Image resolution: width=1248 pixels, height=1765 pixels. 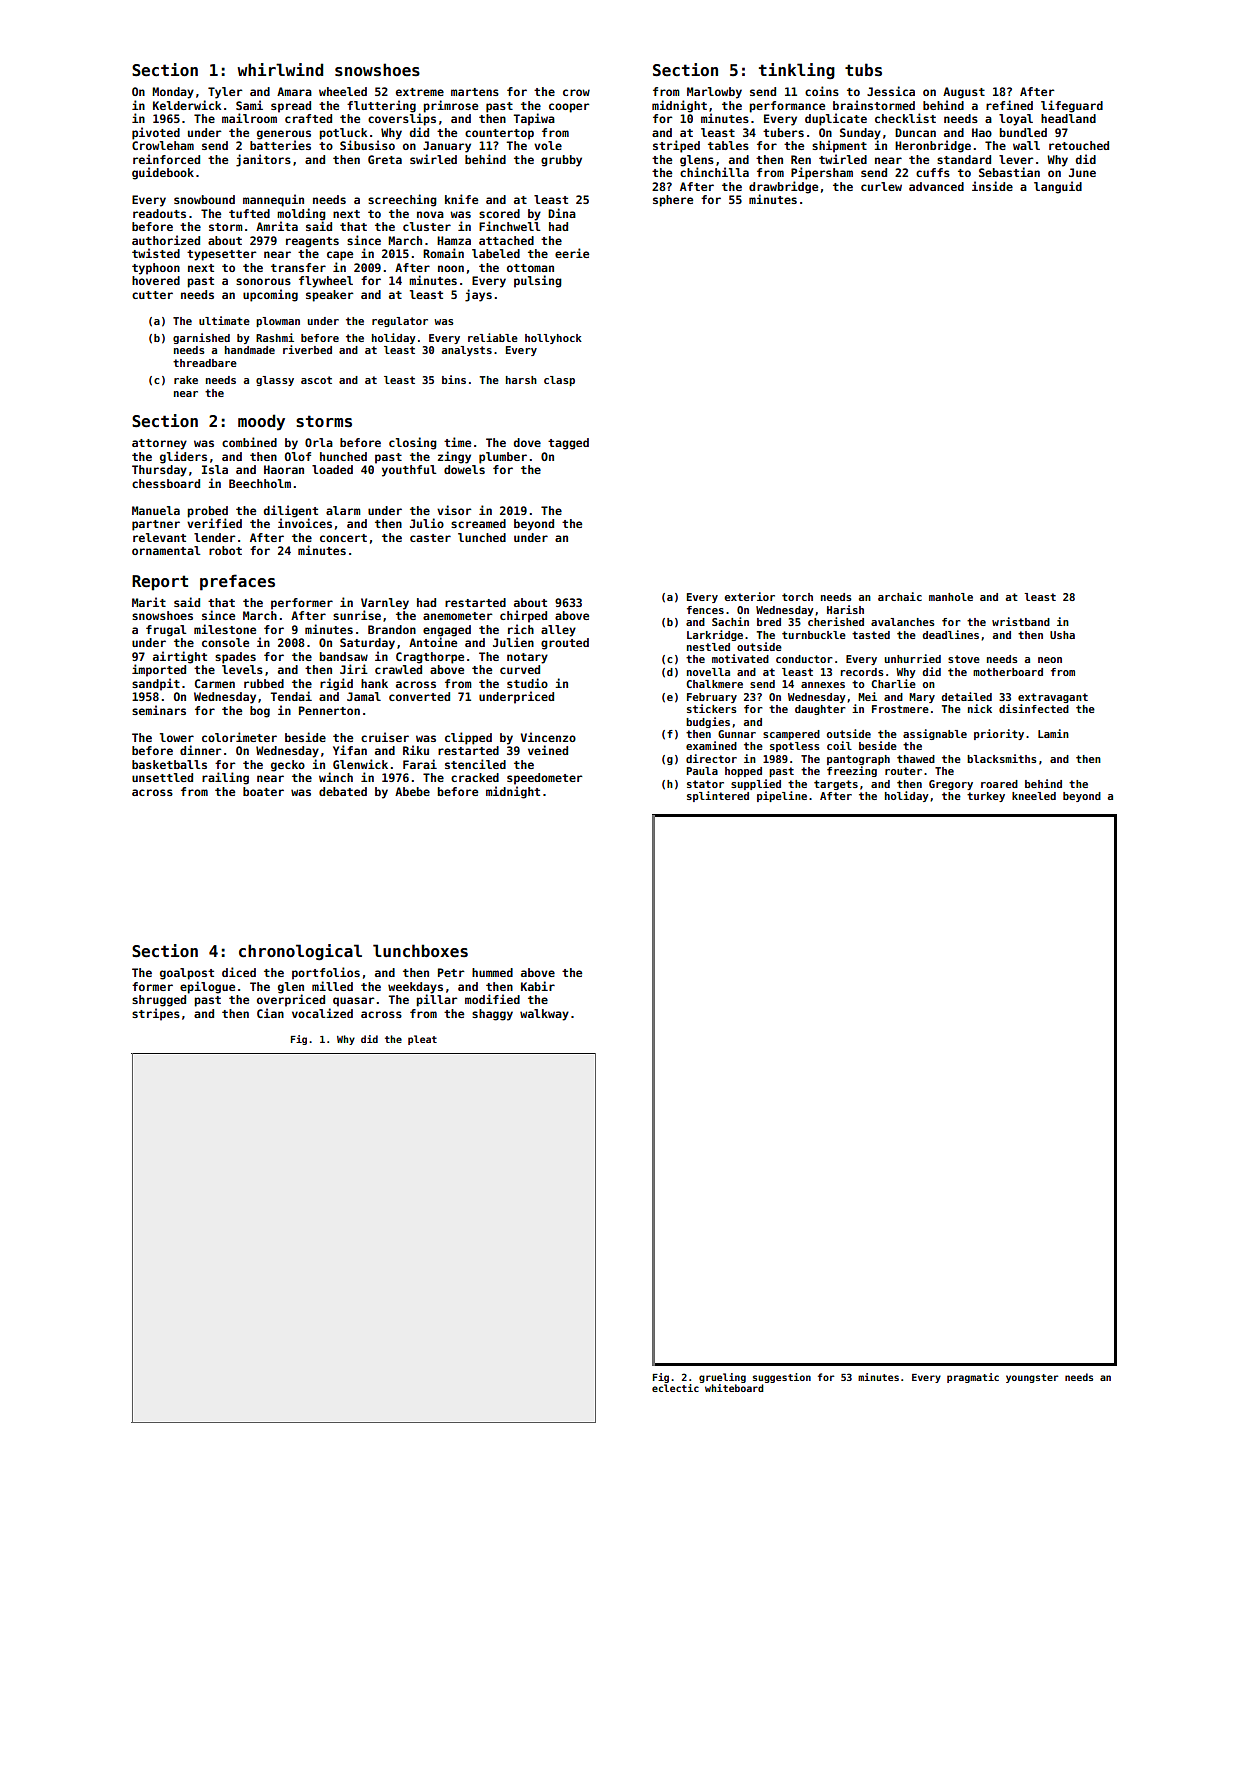 I want to click on tubs, so click(x=863, y=70).
